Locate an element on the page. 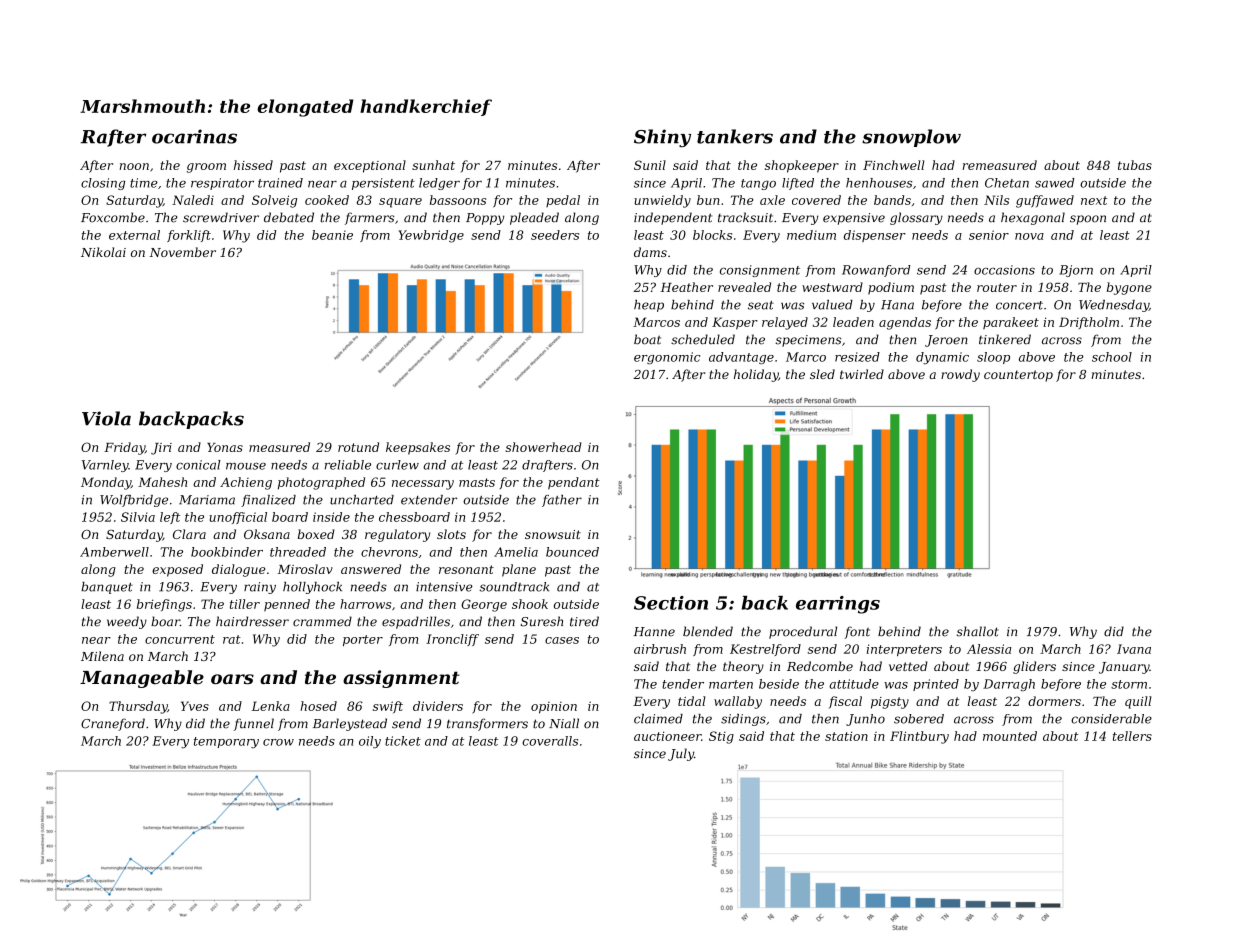 The image size is (1233, 952). rotund is located at coordinates (358, 447).
